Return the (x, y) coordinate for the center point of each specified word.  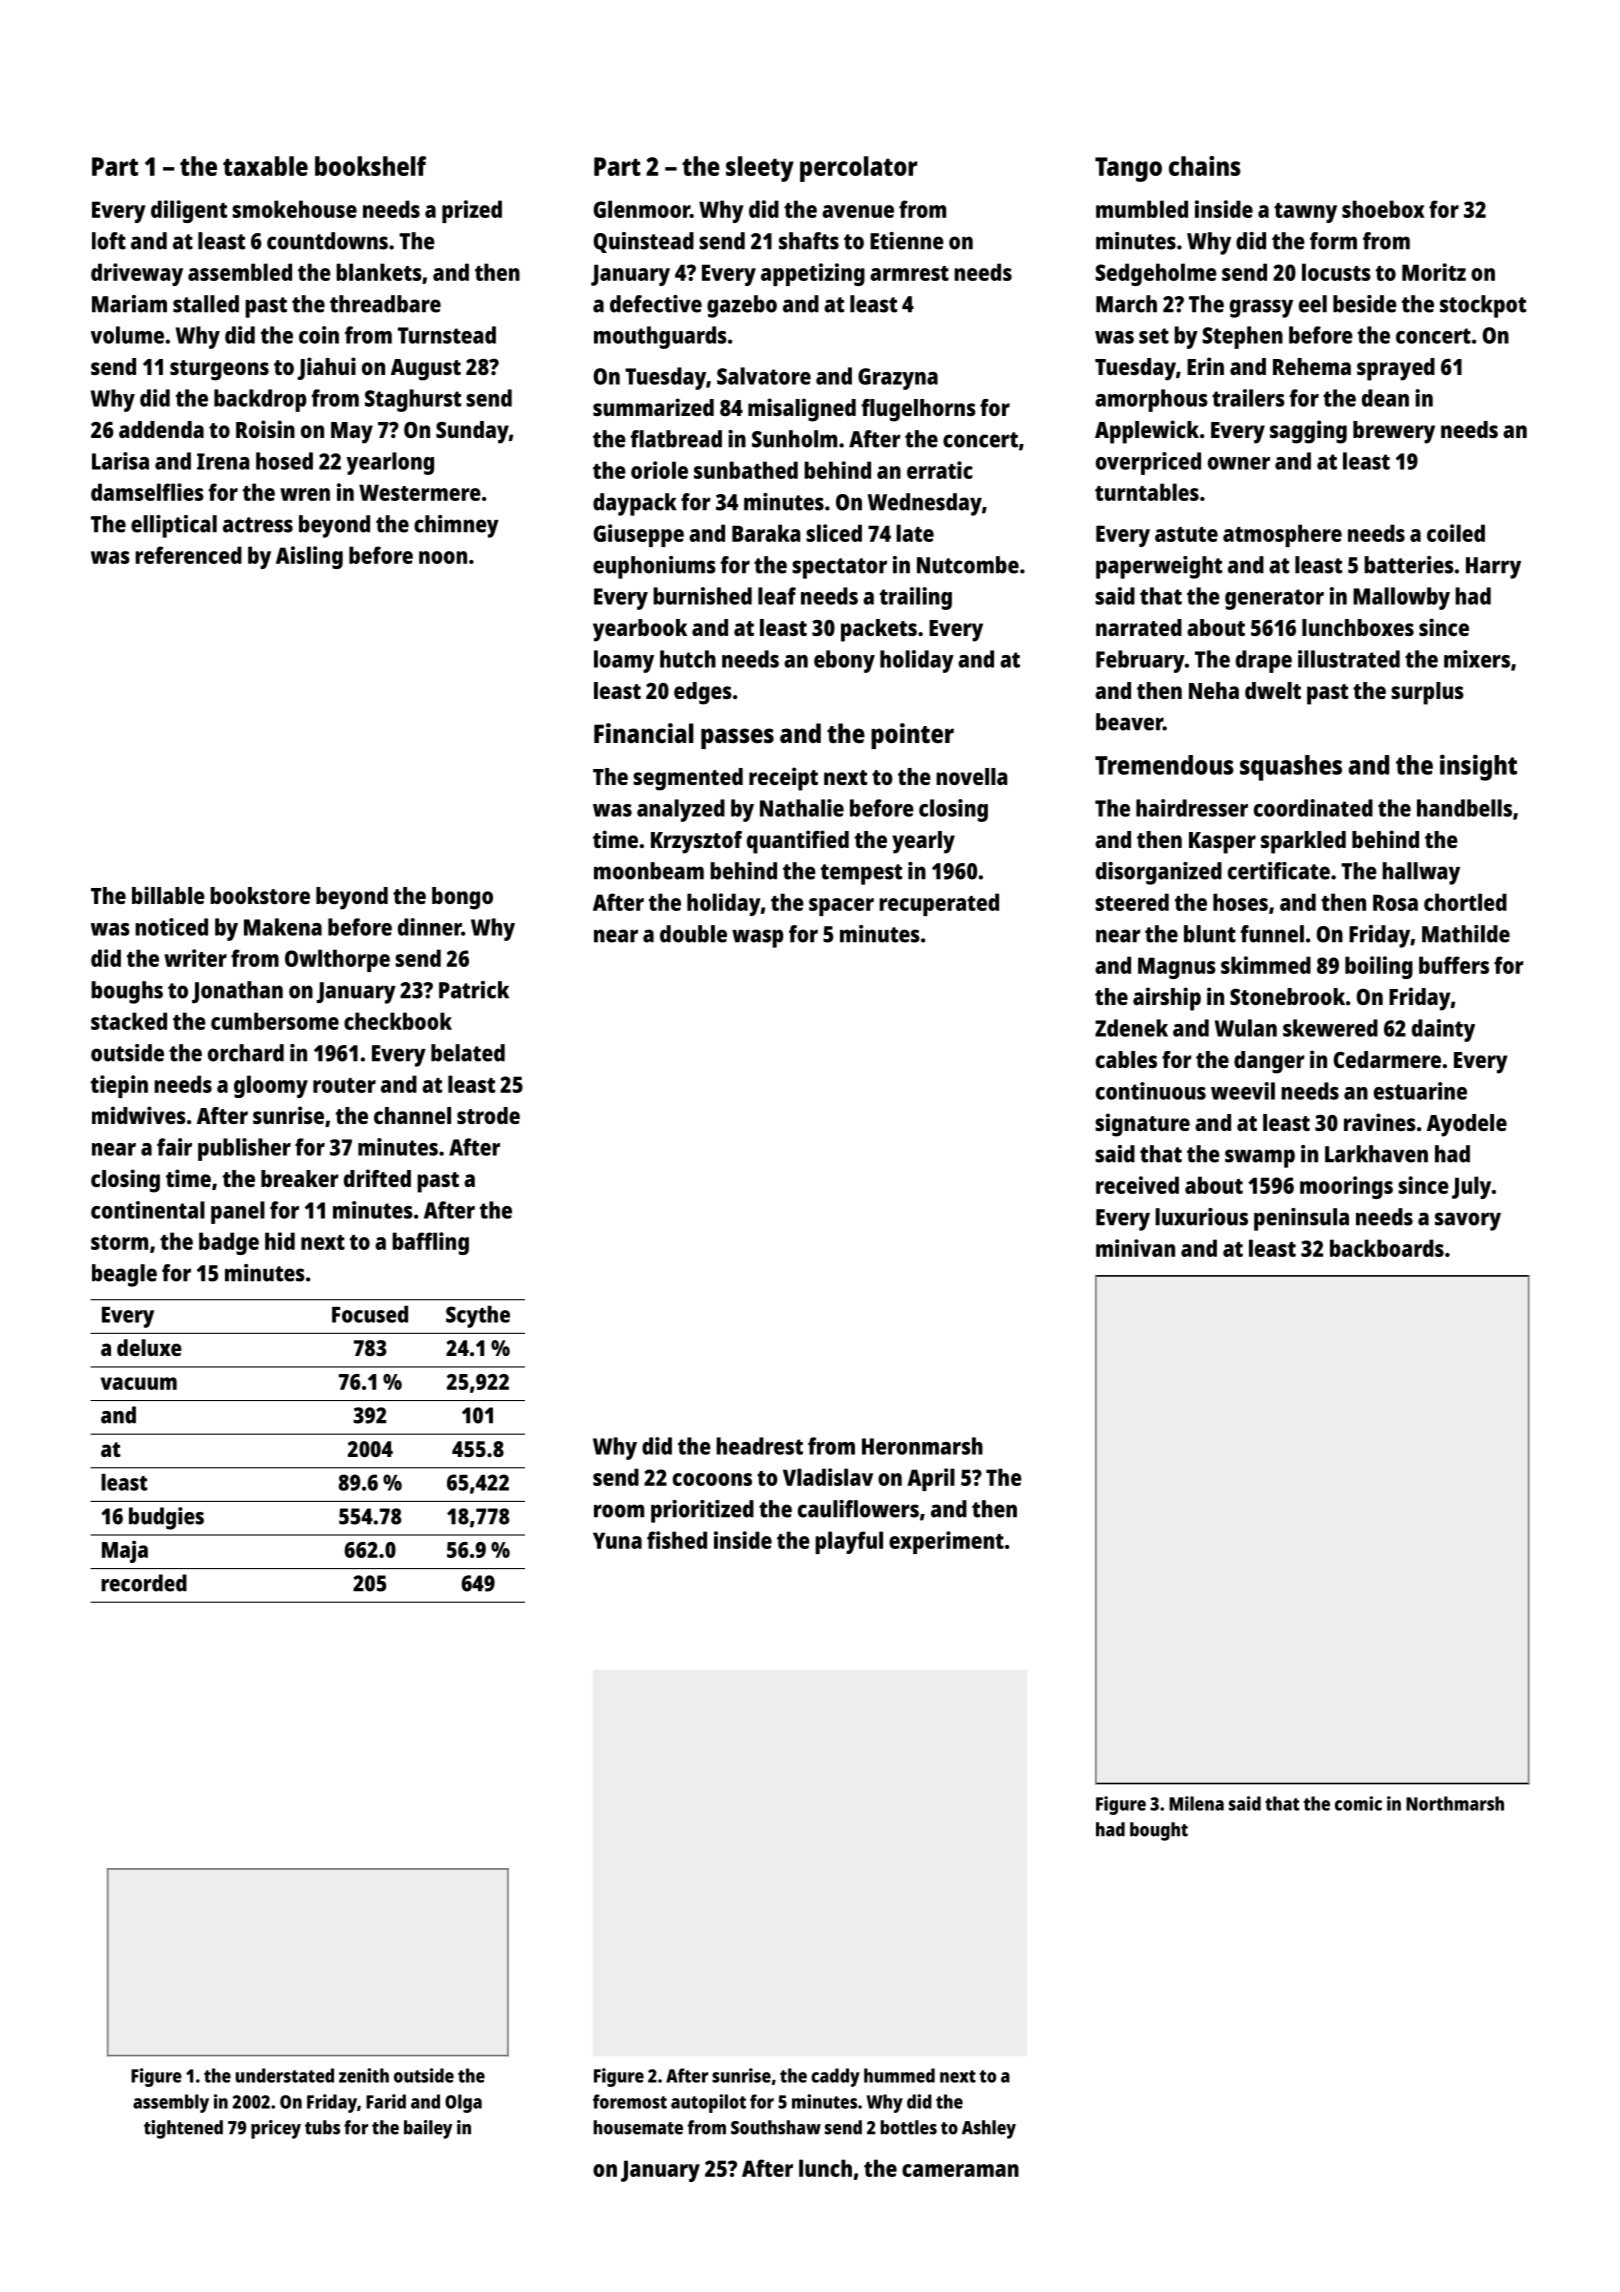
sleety (760, 169)
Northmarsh (1455, 1803)
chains (1205, 166)
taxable (265, 166)
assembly (171, 2103)
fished (677, 1540)
